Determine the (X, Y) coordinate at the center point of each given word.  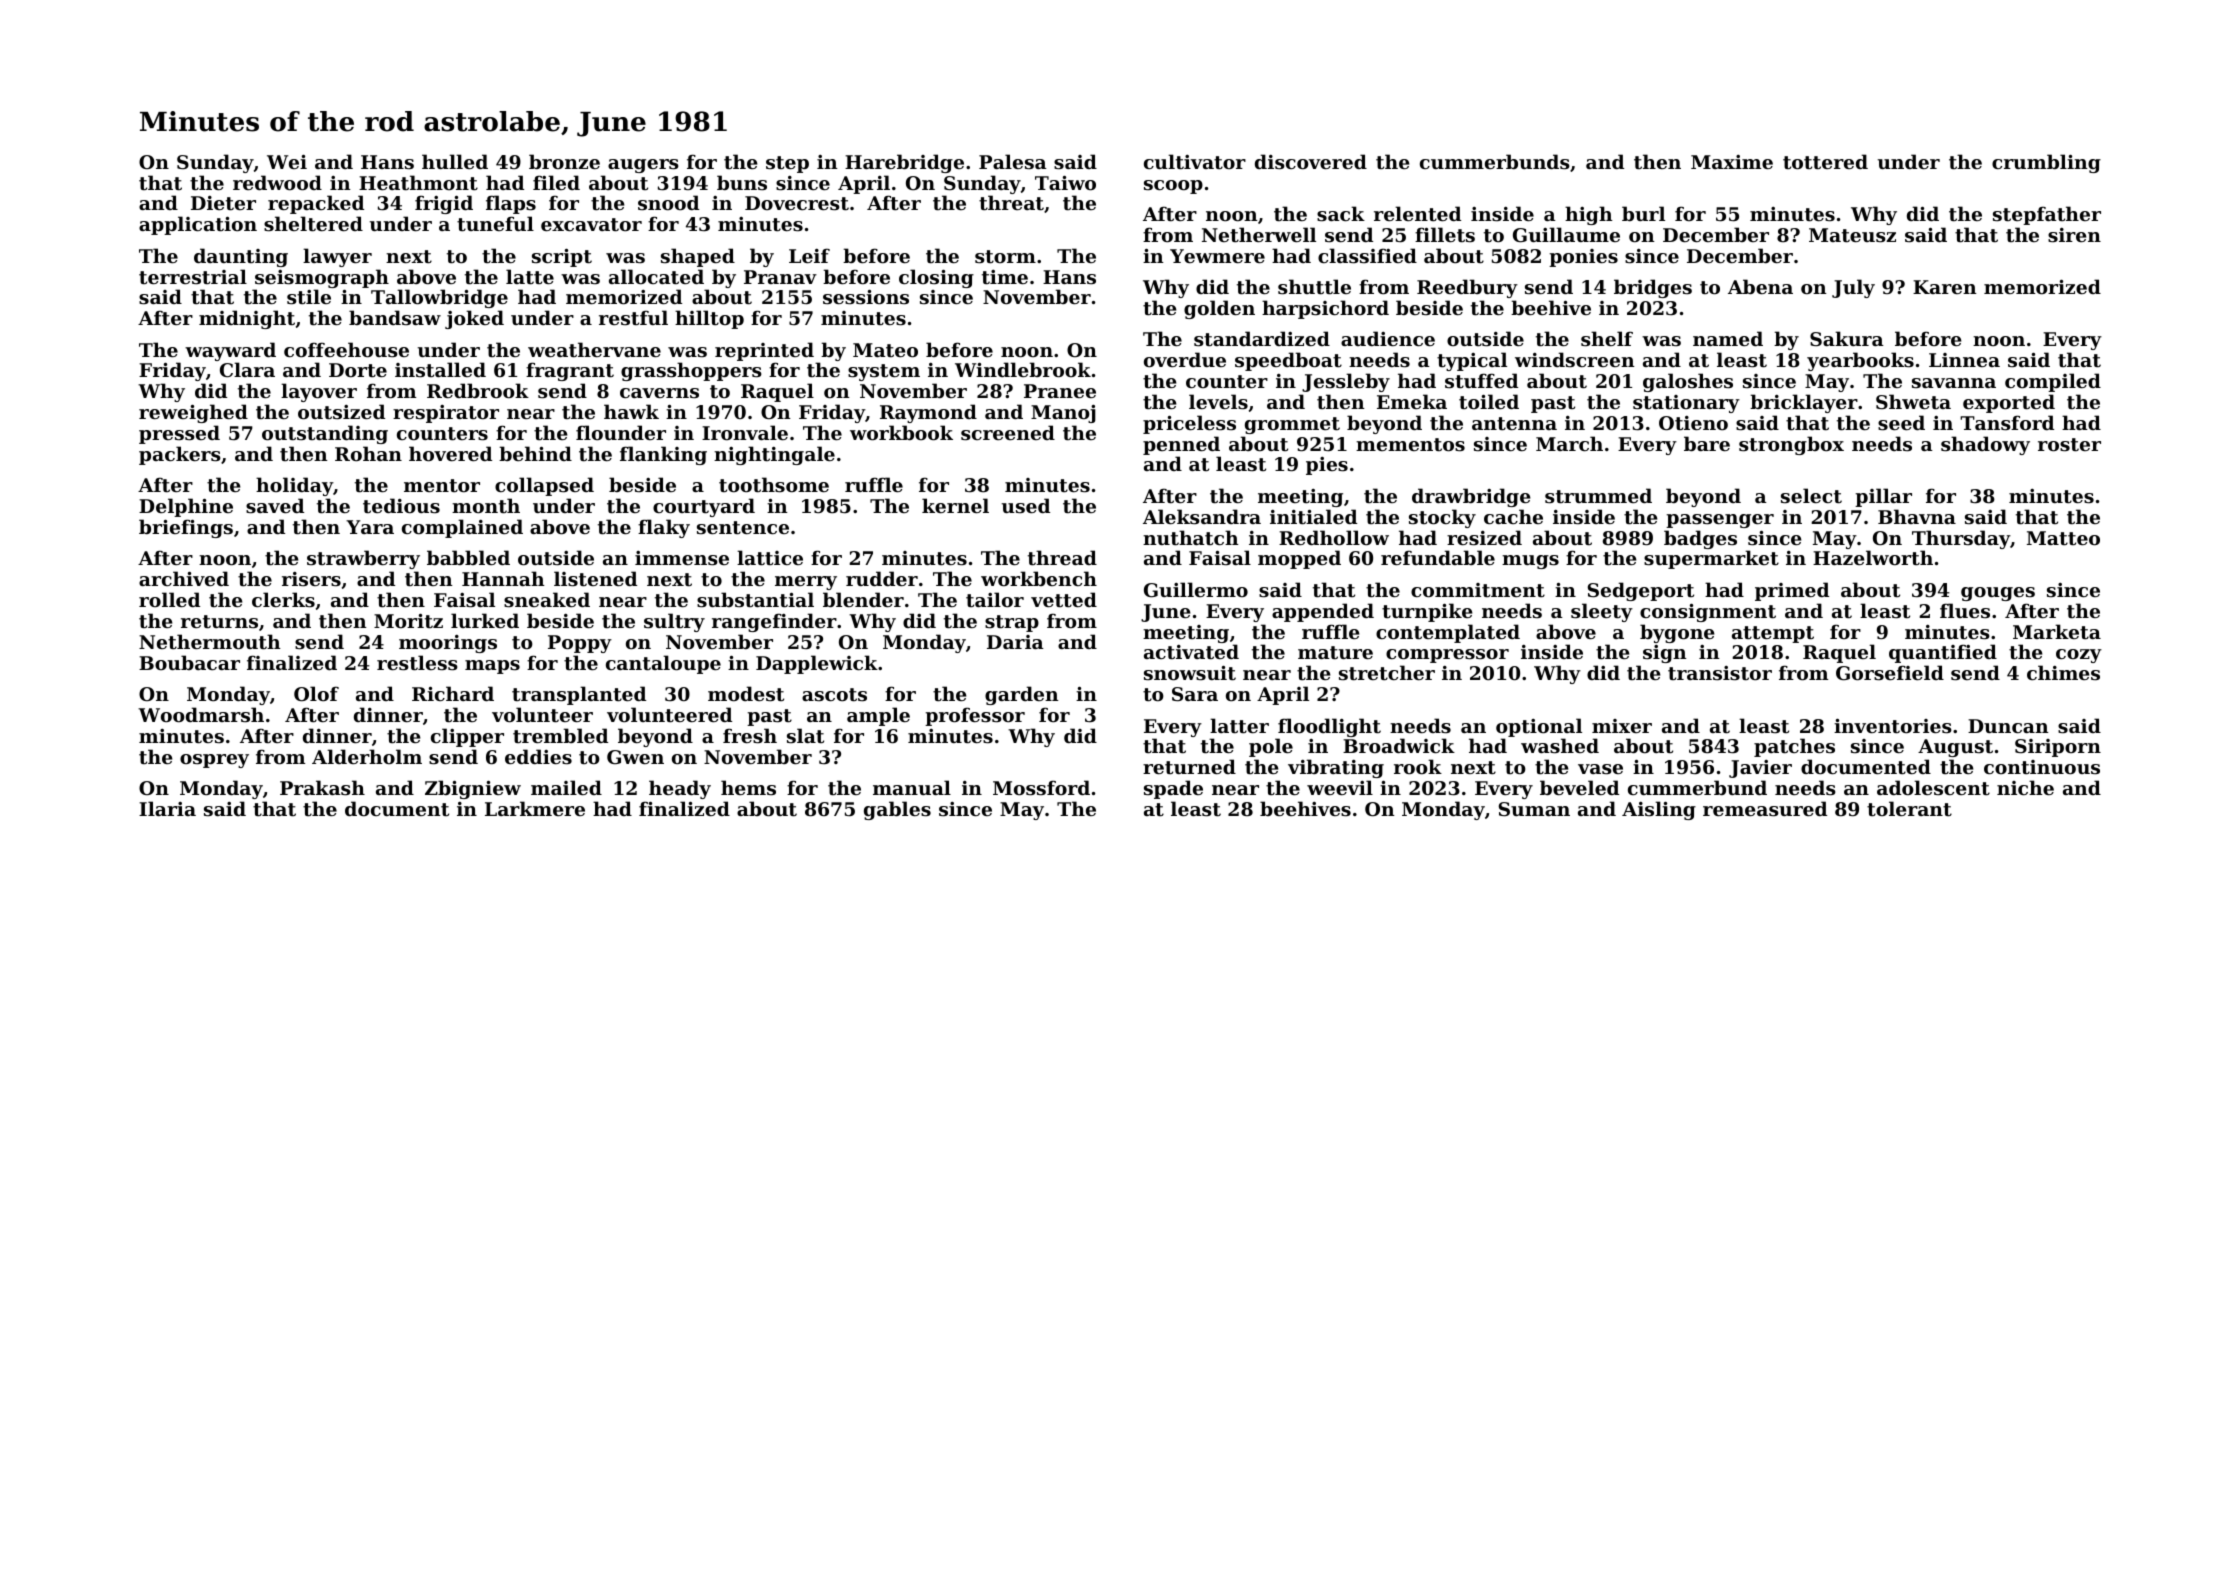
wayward (230, 351)
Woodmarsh (201, 715)
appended (1323, 612)
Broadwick (1399, 745)
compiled (2053, 382)
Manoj (1063, 414)
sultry (674, 622)
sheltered (313, 224)
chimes (2063, 673)
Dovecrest (797, 203)
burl (1643, 213)
